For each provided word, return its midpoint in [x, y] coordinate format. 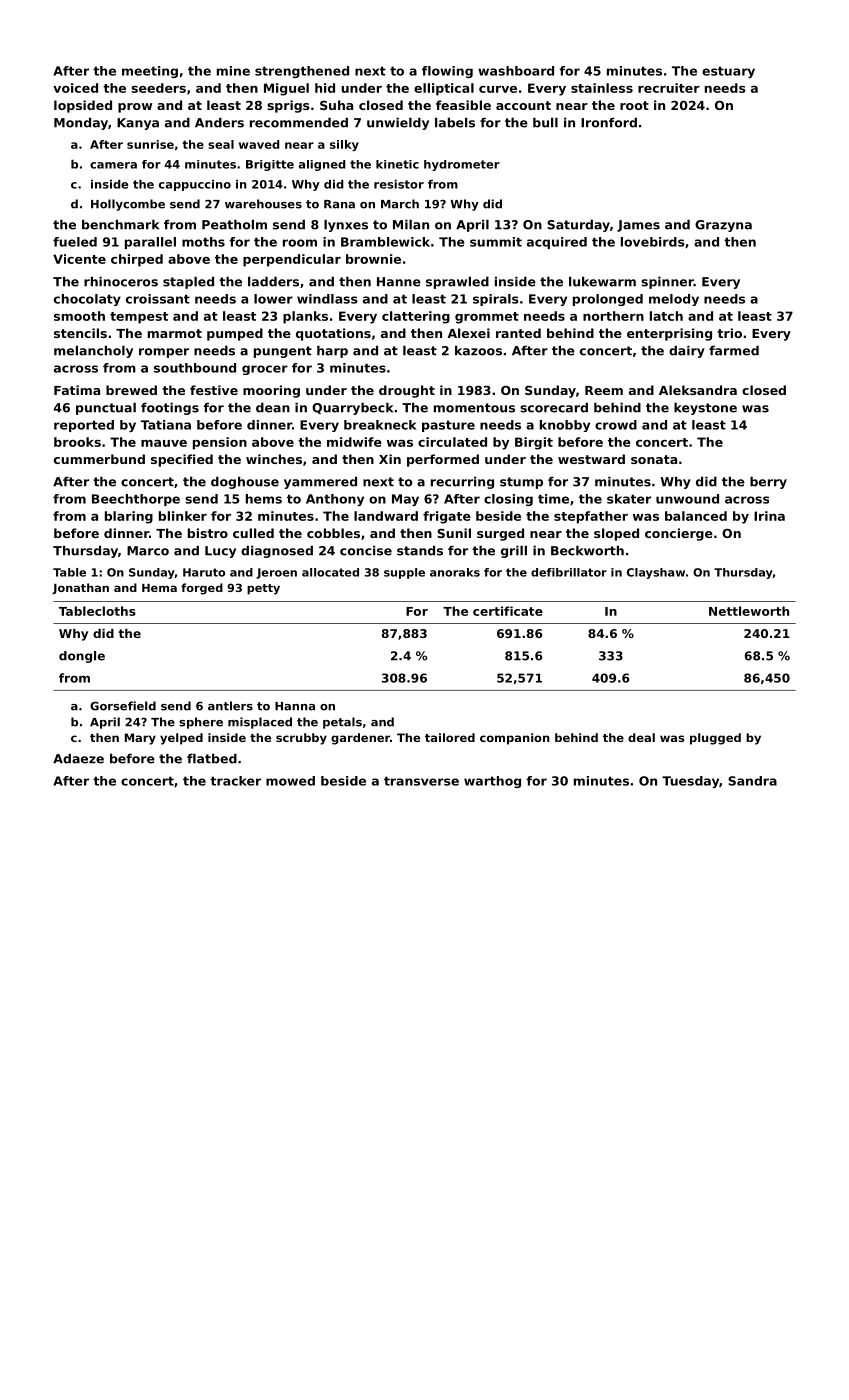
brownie [373, 259]
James [638, 226]
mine [233, 71]
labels [455, 122]
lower [273, 299]
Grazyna [723, 226]
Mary [140, 739]
